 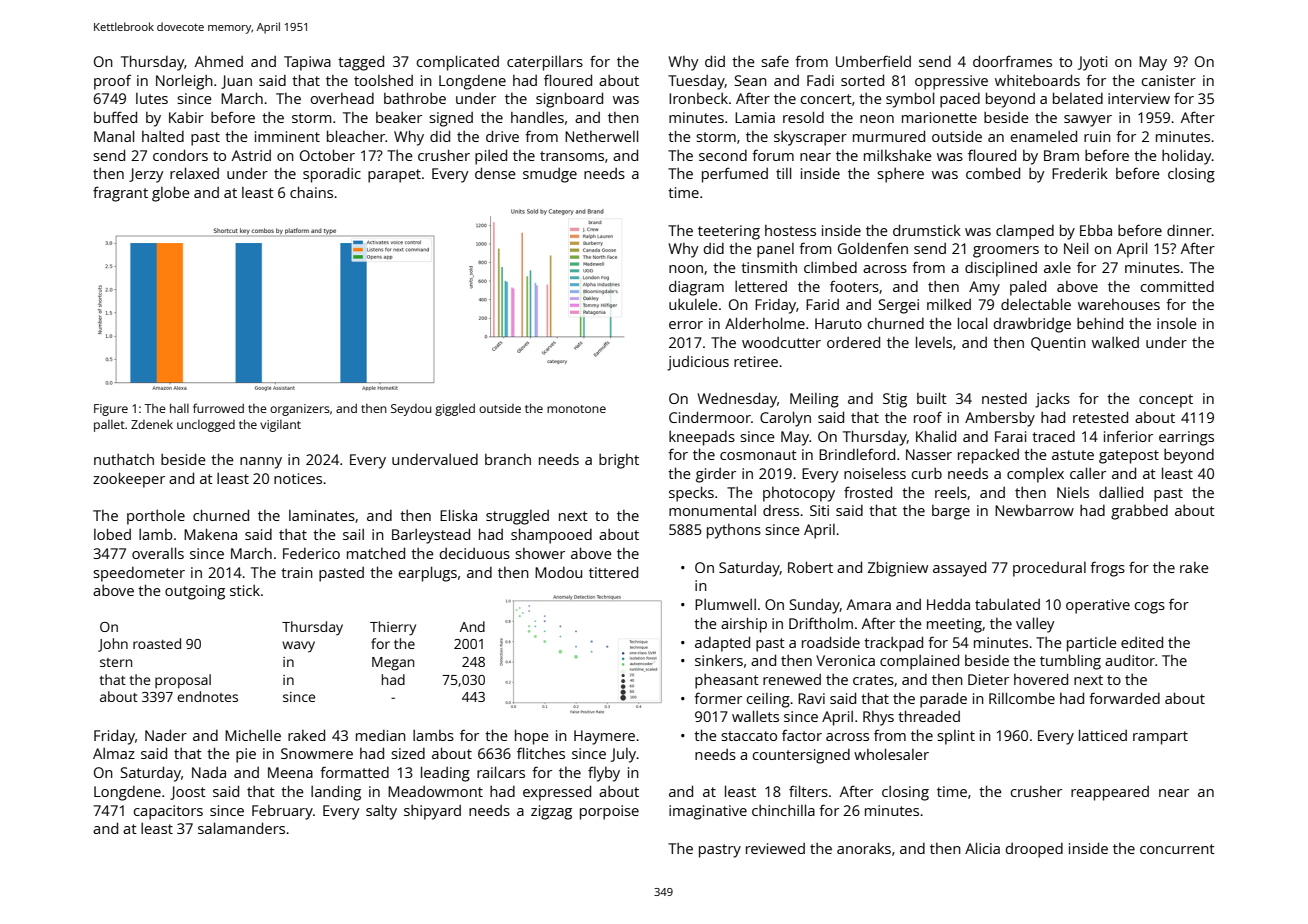 I want to click on Ebba, so click(x=1096, y=230).
